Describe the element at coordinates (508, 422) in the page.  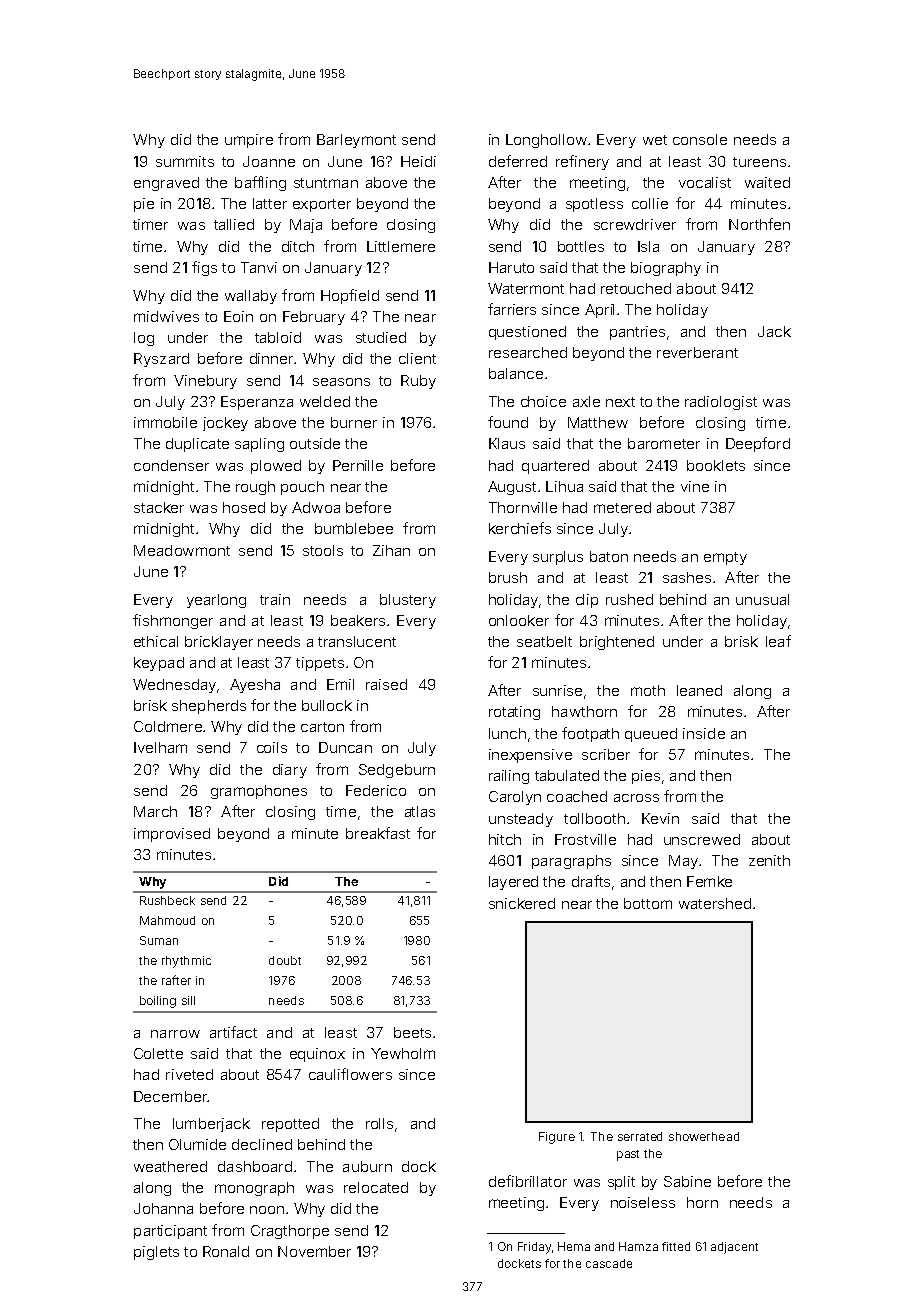
I see `found` at that location.
